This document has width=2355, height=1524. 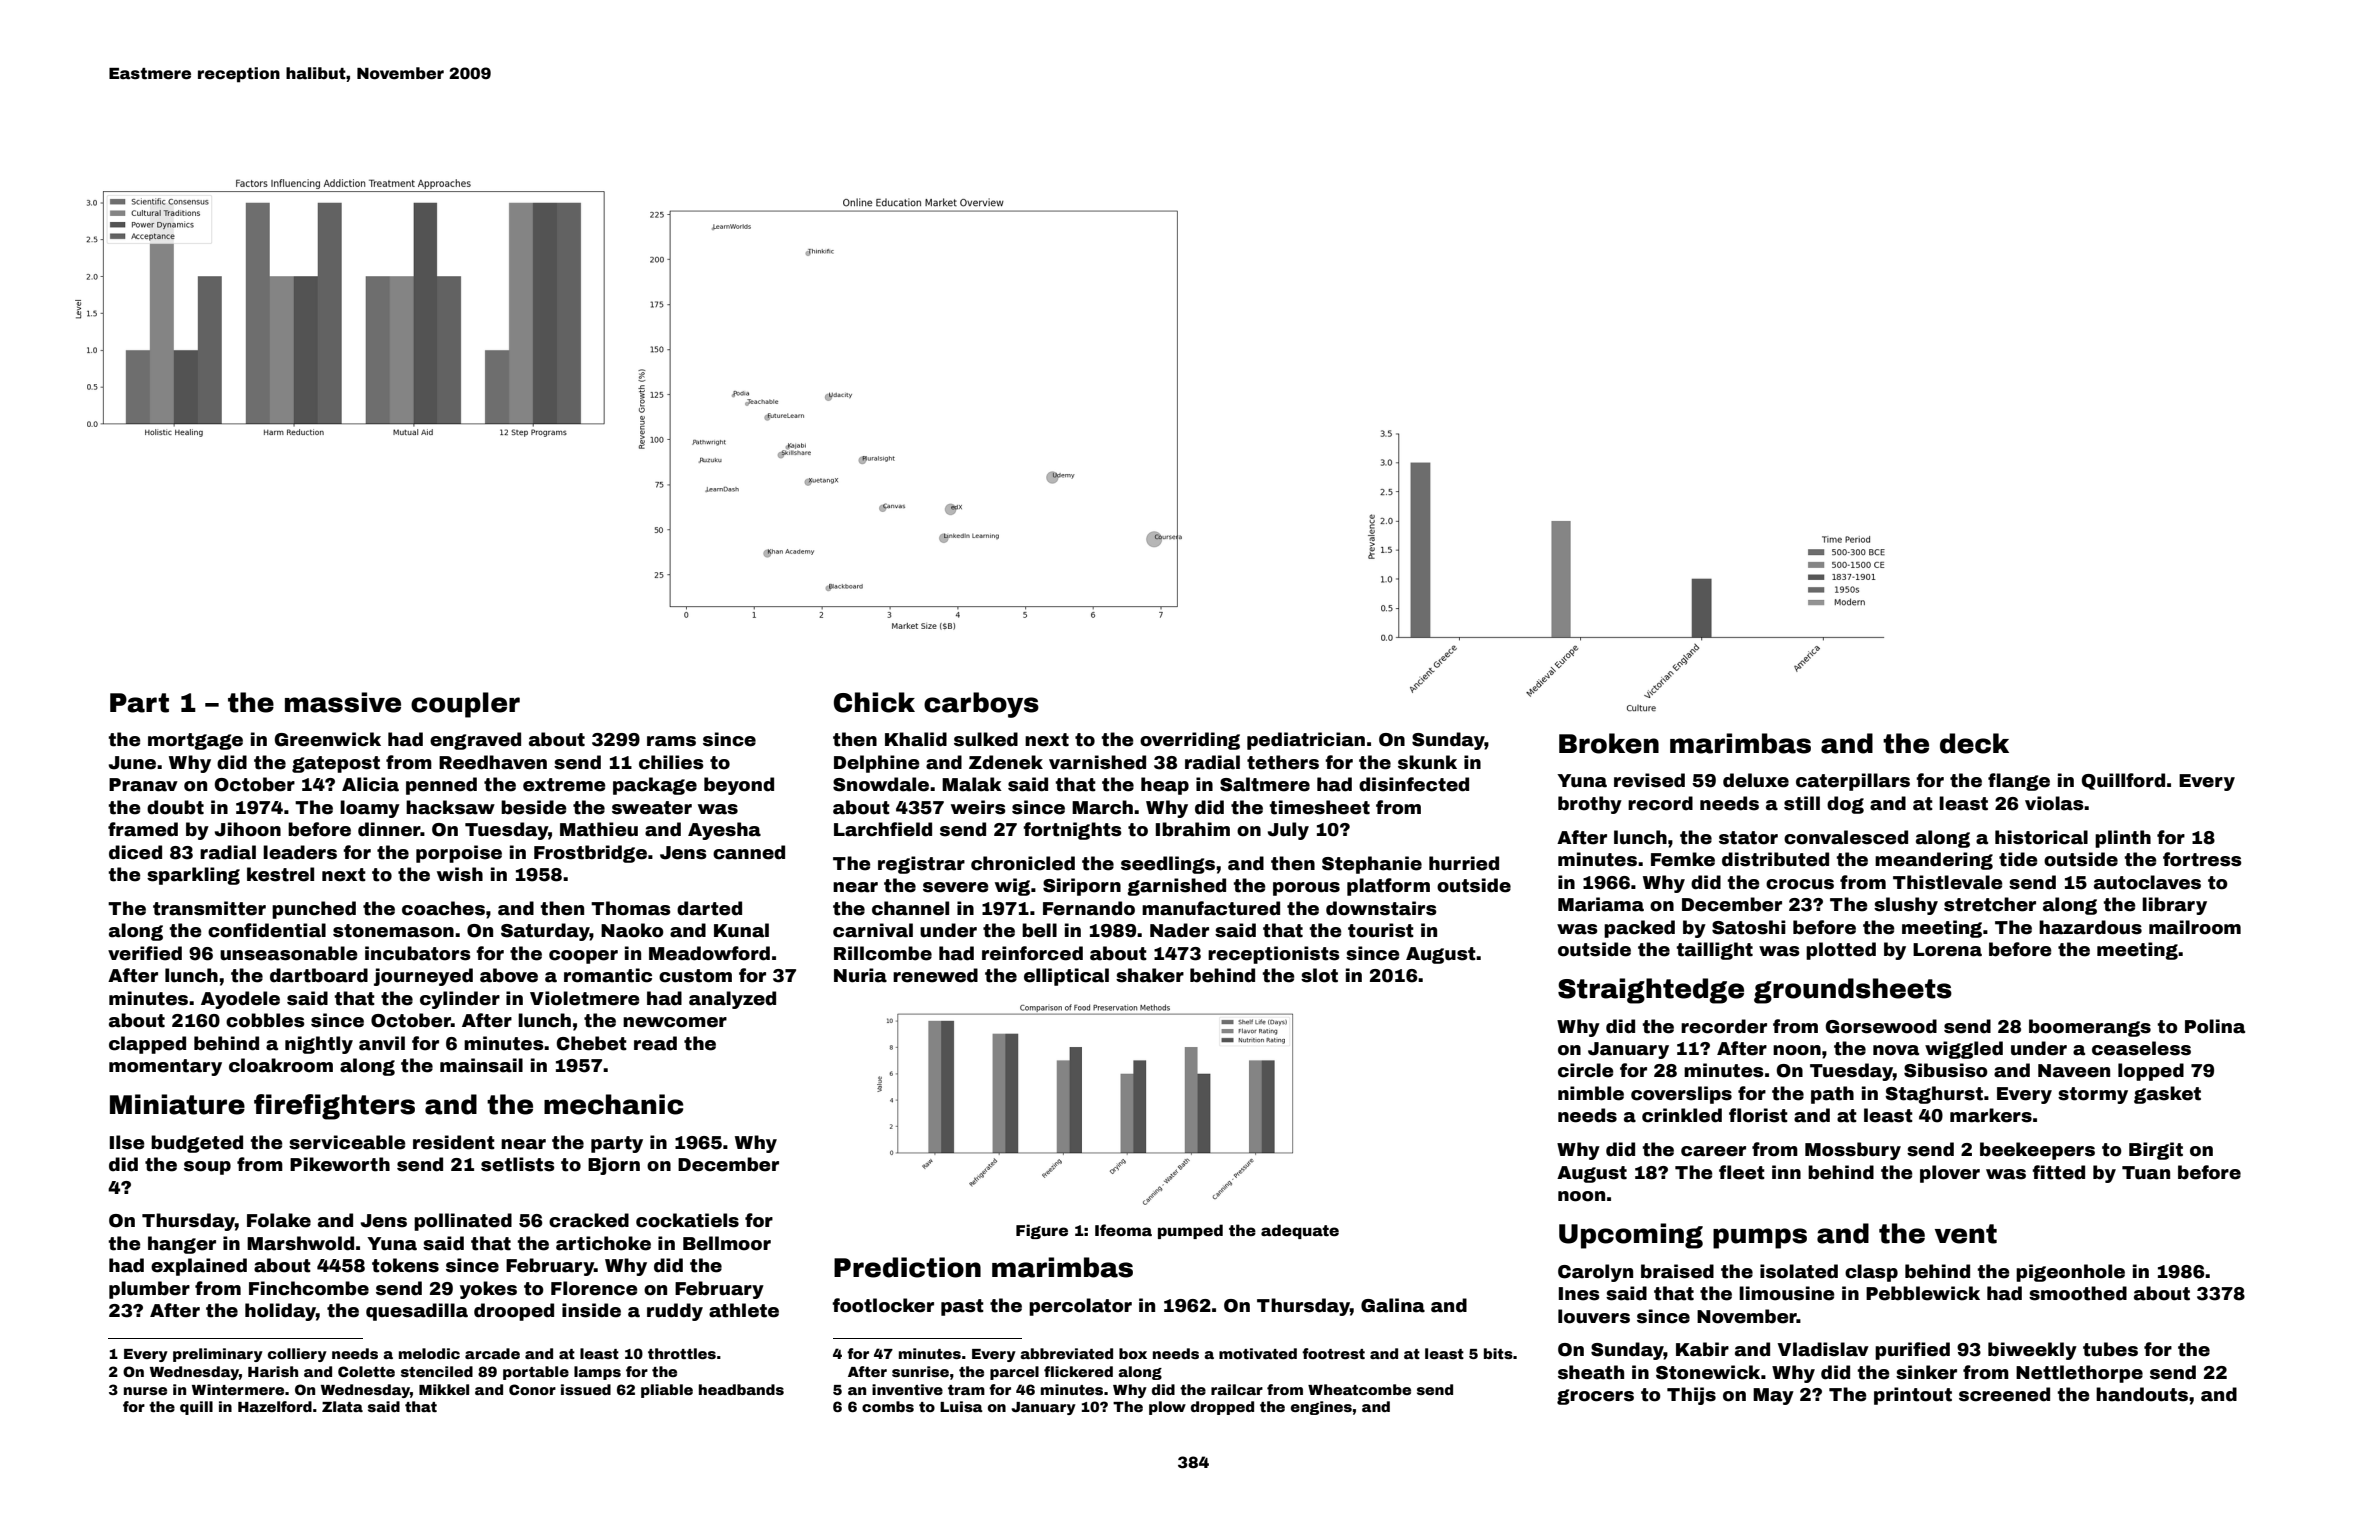 I want to click on throttles, so click(x=682, y=1353).
